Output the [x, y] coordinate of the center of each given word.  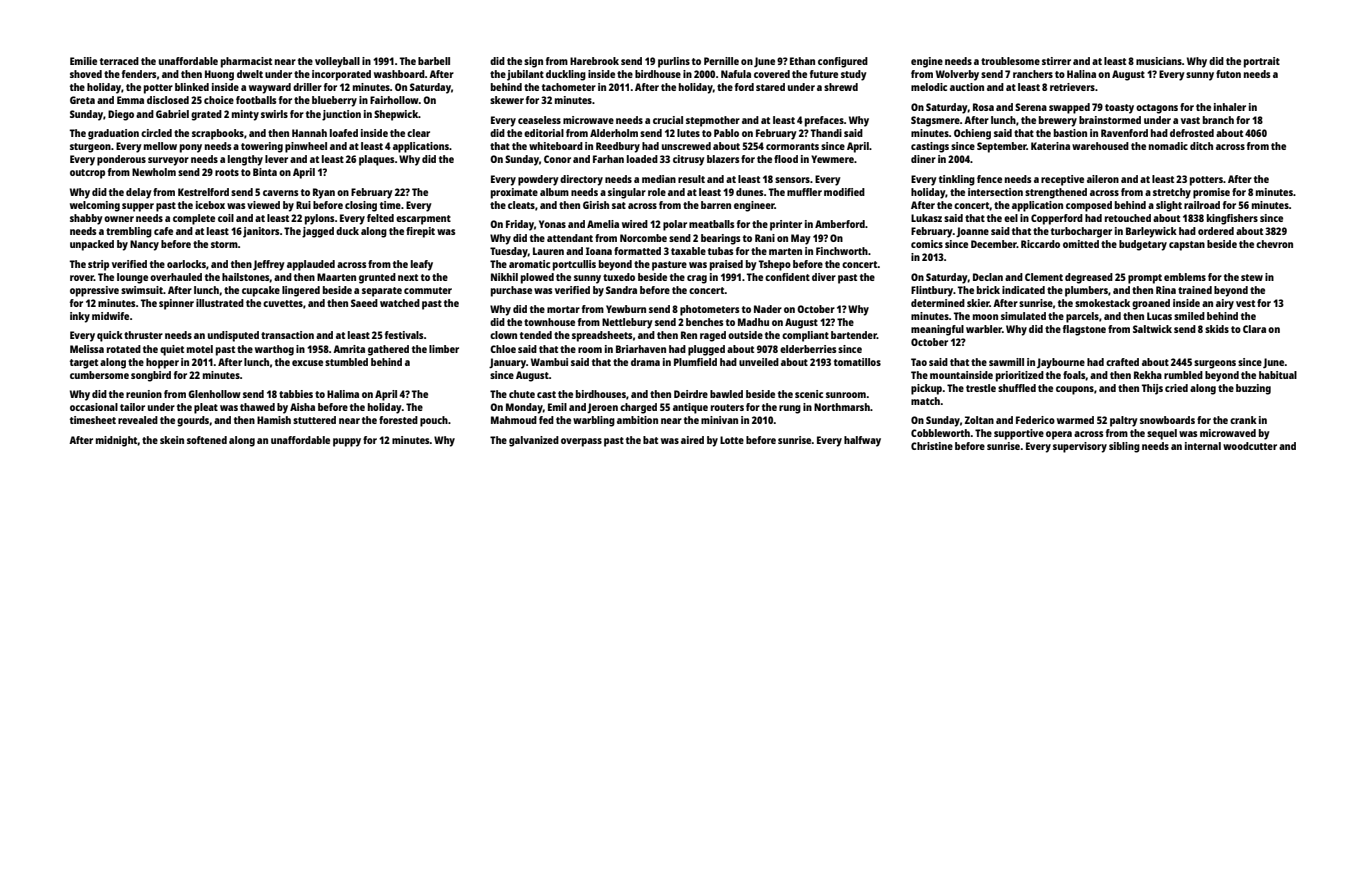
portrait [1262, 62]
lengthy [245, 160]
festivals [404, 335]
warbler [984, 329]
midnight [117, 441]
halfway [862, 441]
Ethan [802, 61]
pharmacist [246, 62]
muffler [804, 192]
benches [705, 322]
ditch [1201, 146]
